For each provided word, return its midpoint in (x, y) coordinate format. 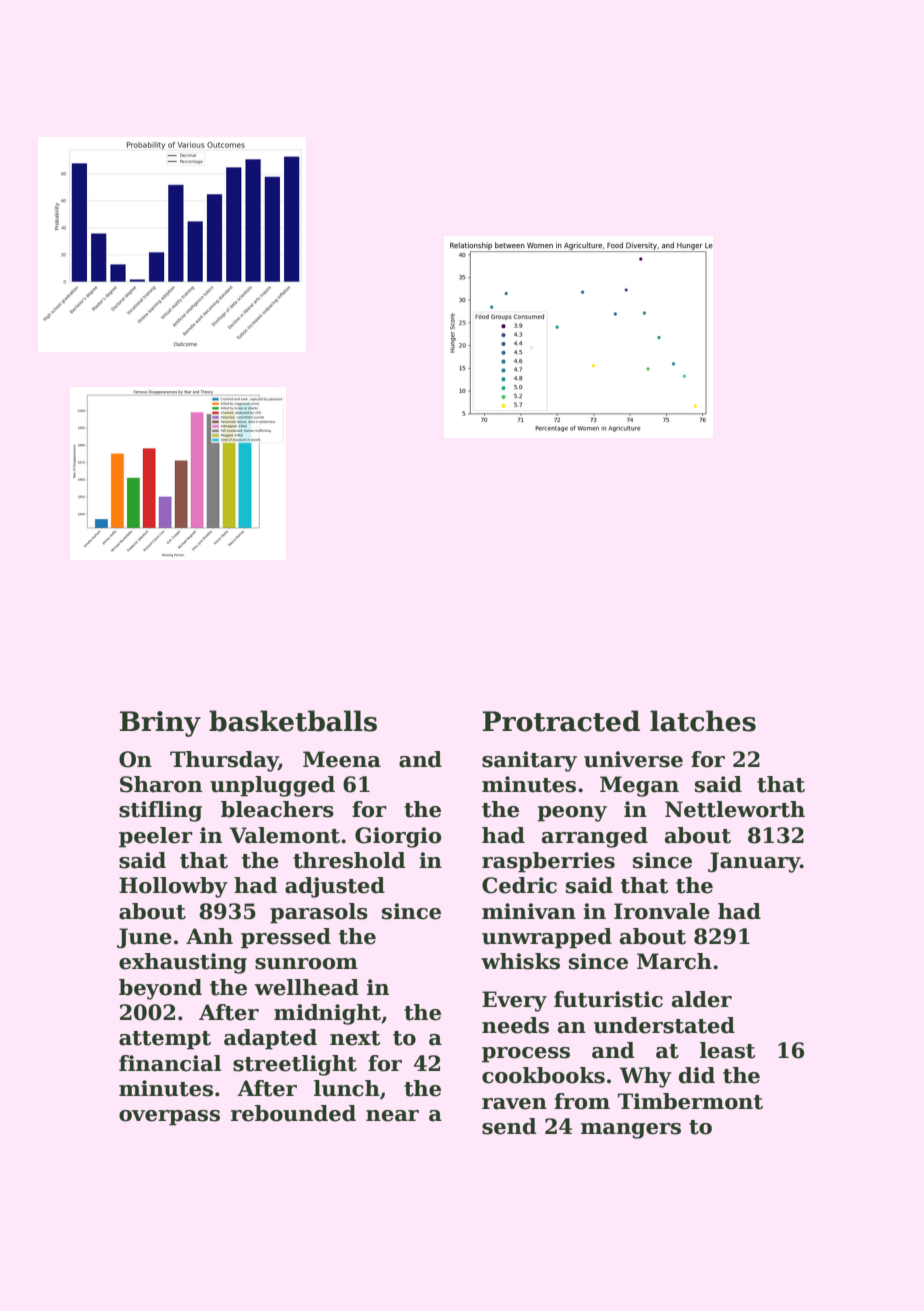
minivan (529, 911)
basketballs (293, 721)
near (392, 1116)
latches (703, 721)
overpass (169, 1118)
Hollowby (173, 887)
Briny (160, 724)
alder (702, 999)
